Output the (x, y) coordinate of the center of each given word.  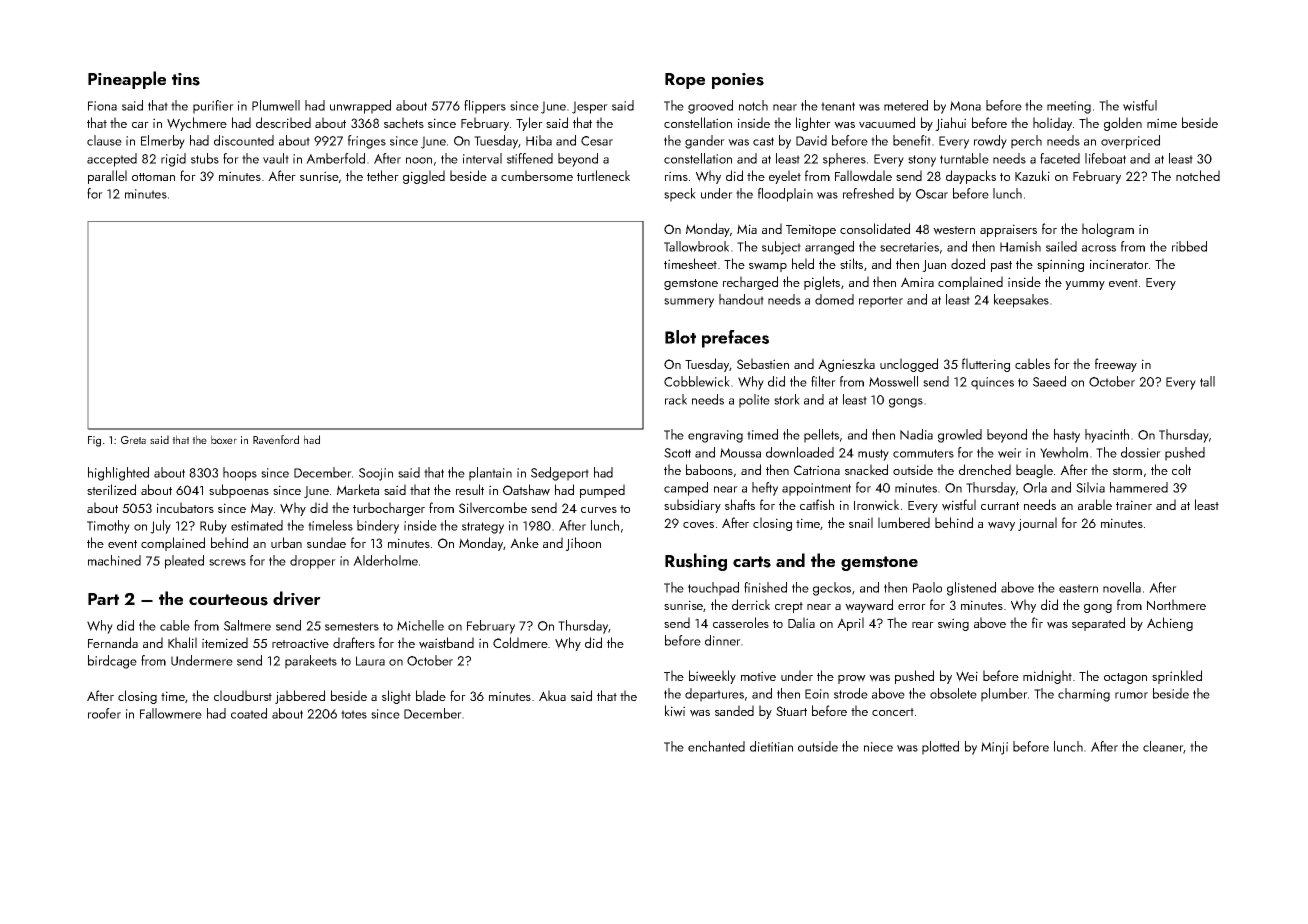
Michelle (420, 625)
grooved (710, 107)
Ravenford (276, 439)
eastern (1078, 588)
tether (383, 175)
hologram (1108, 230)
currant (1000, 506)
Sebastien (763, 363)
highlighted (118, 474)
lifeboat (1105, 158)
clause (104, 140)
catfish (817, 504)
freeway (1116, 365)
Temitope (811, 230)
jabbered (300, 697)
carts (752, 562)
